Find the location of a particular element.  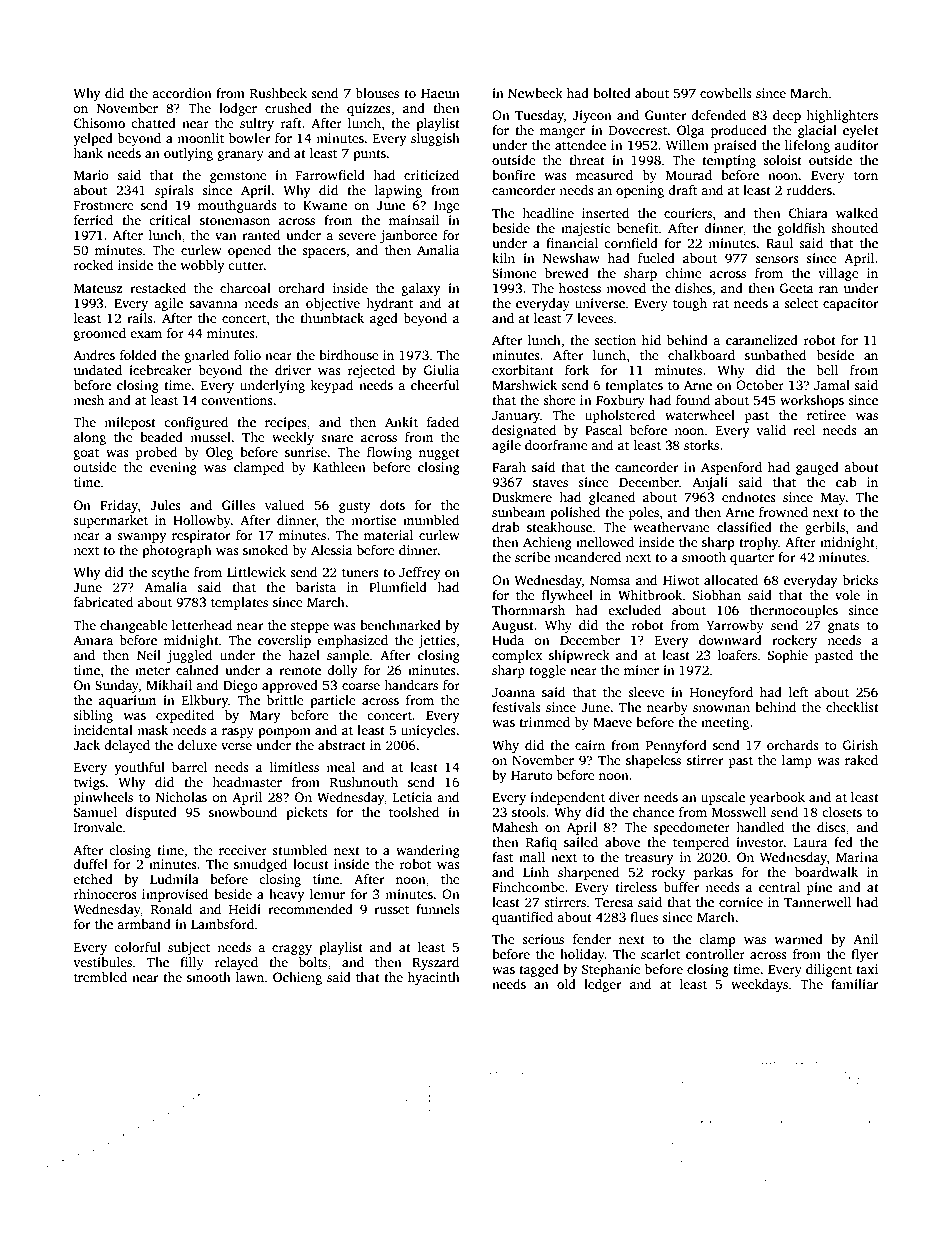

Ochieng is located at coordinates (297, 978).
